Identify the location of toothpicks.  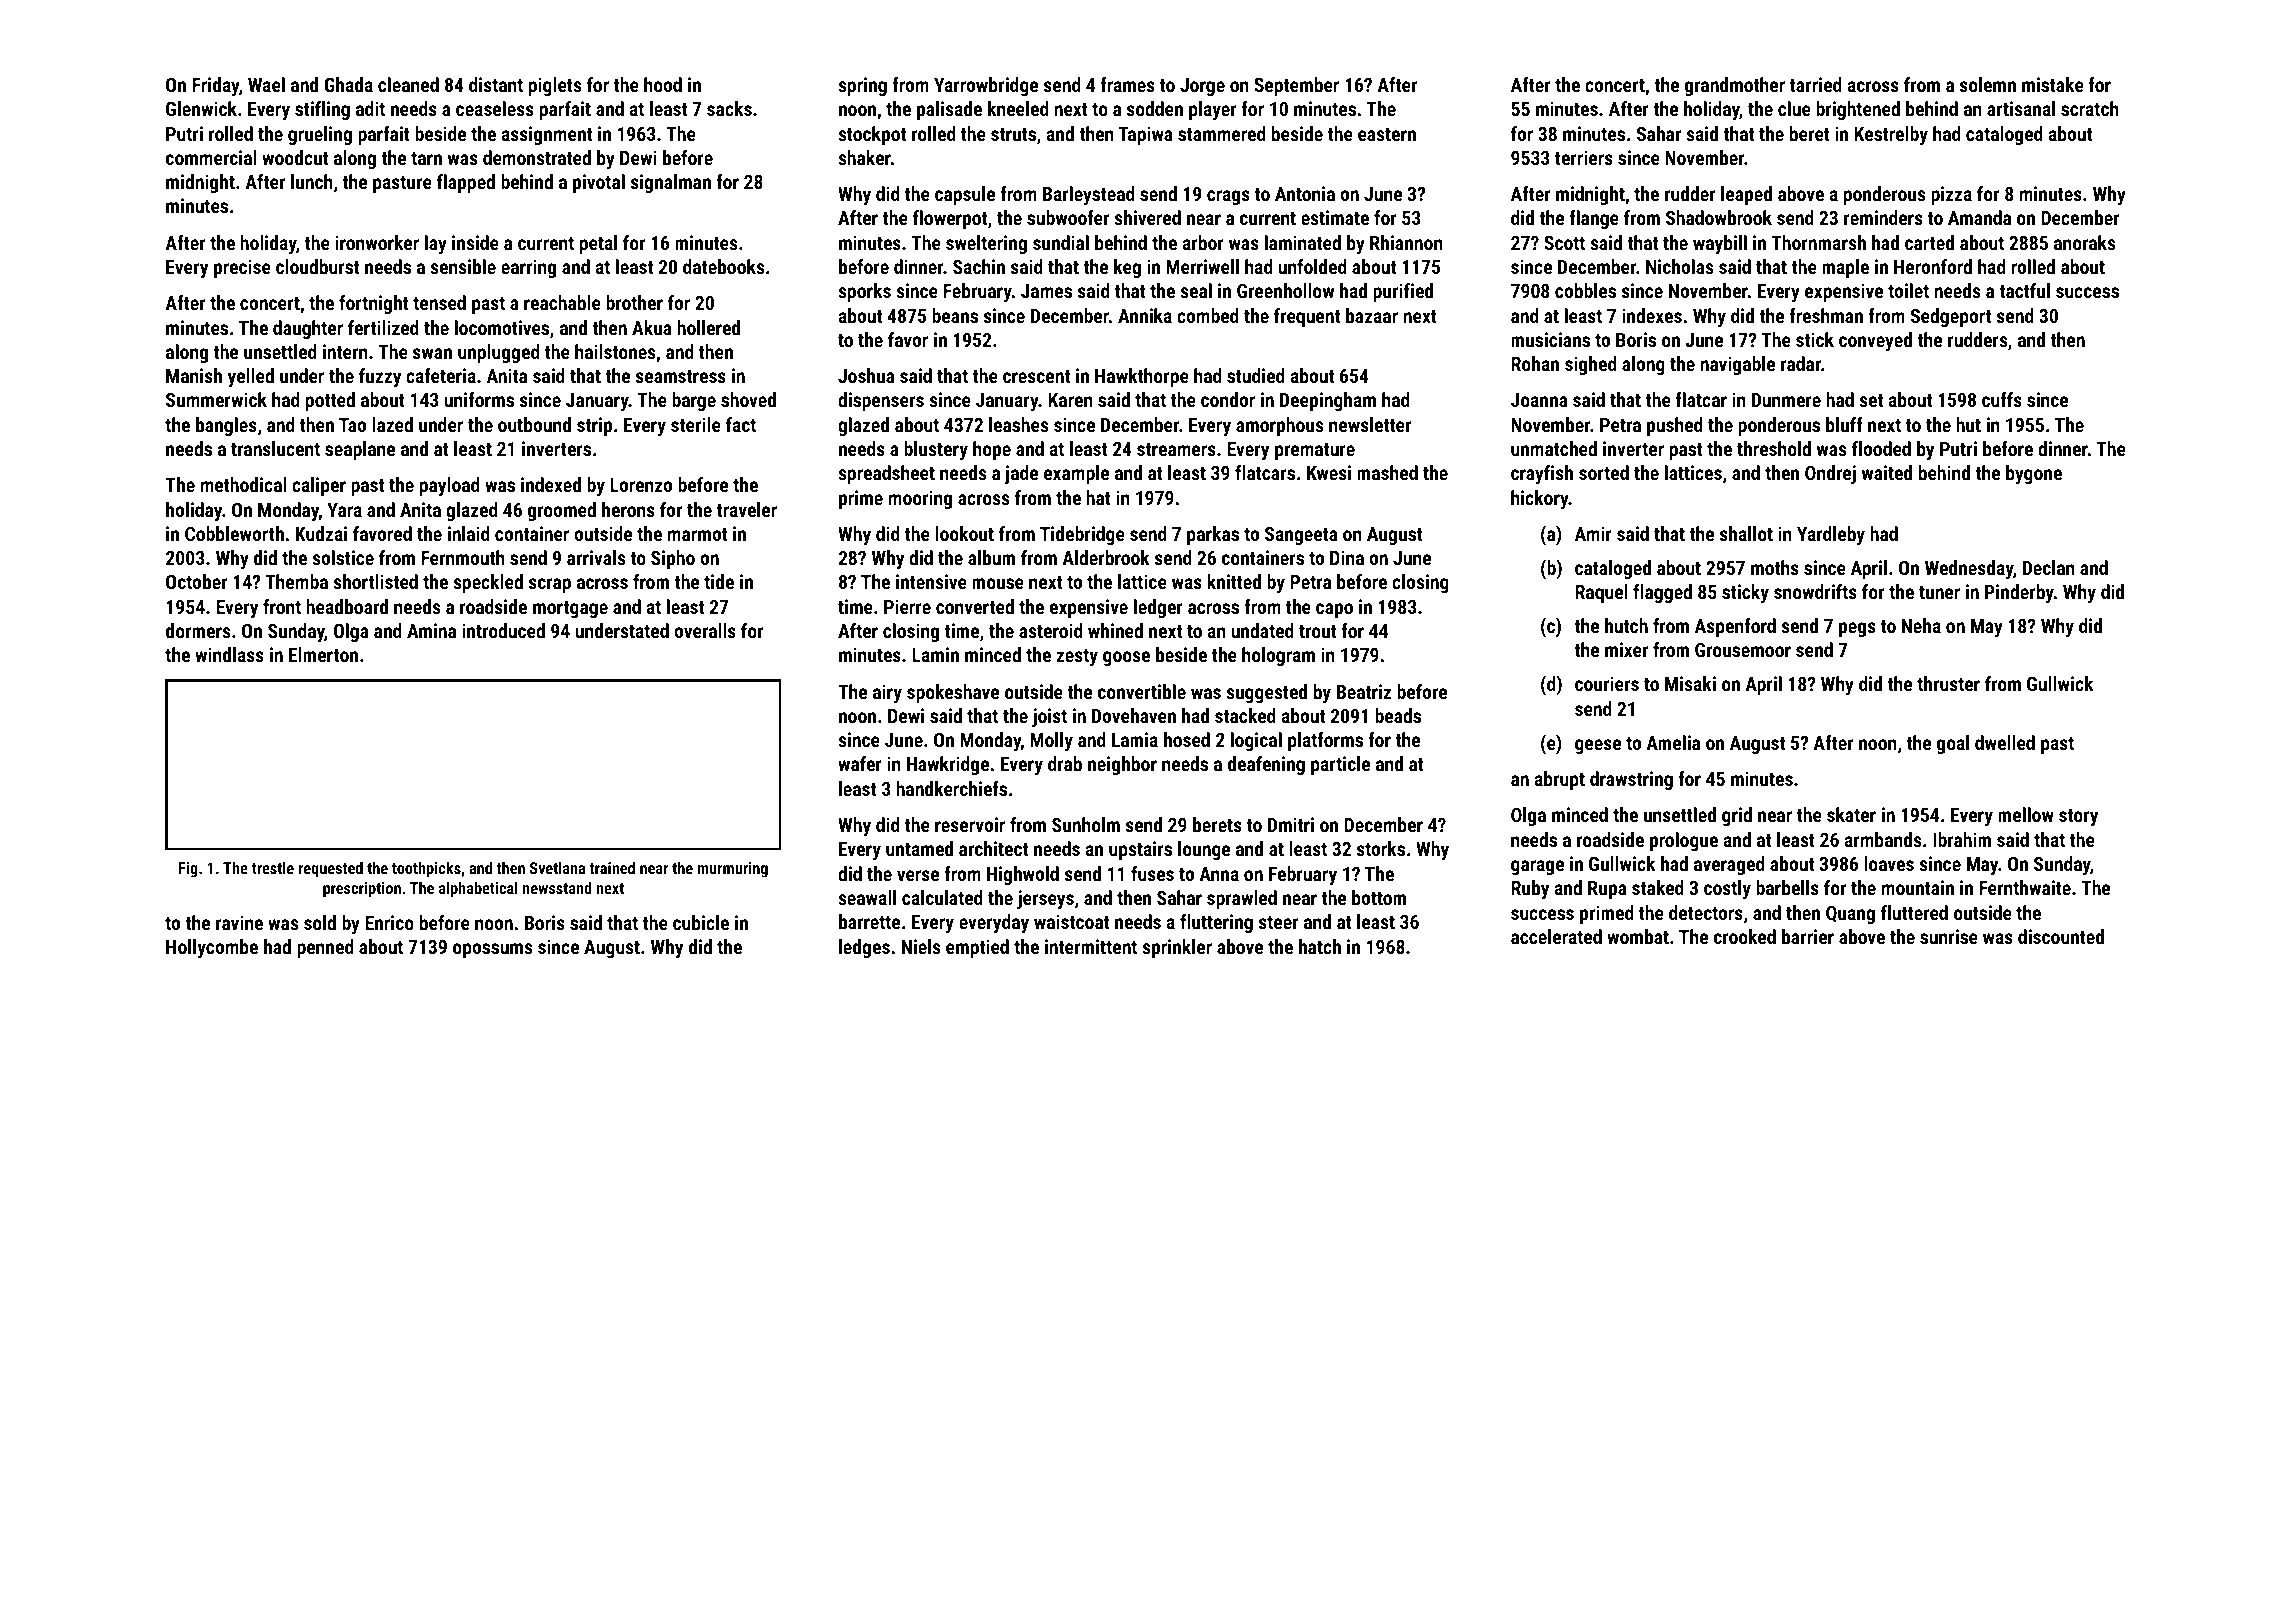
(426, 869).
